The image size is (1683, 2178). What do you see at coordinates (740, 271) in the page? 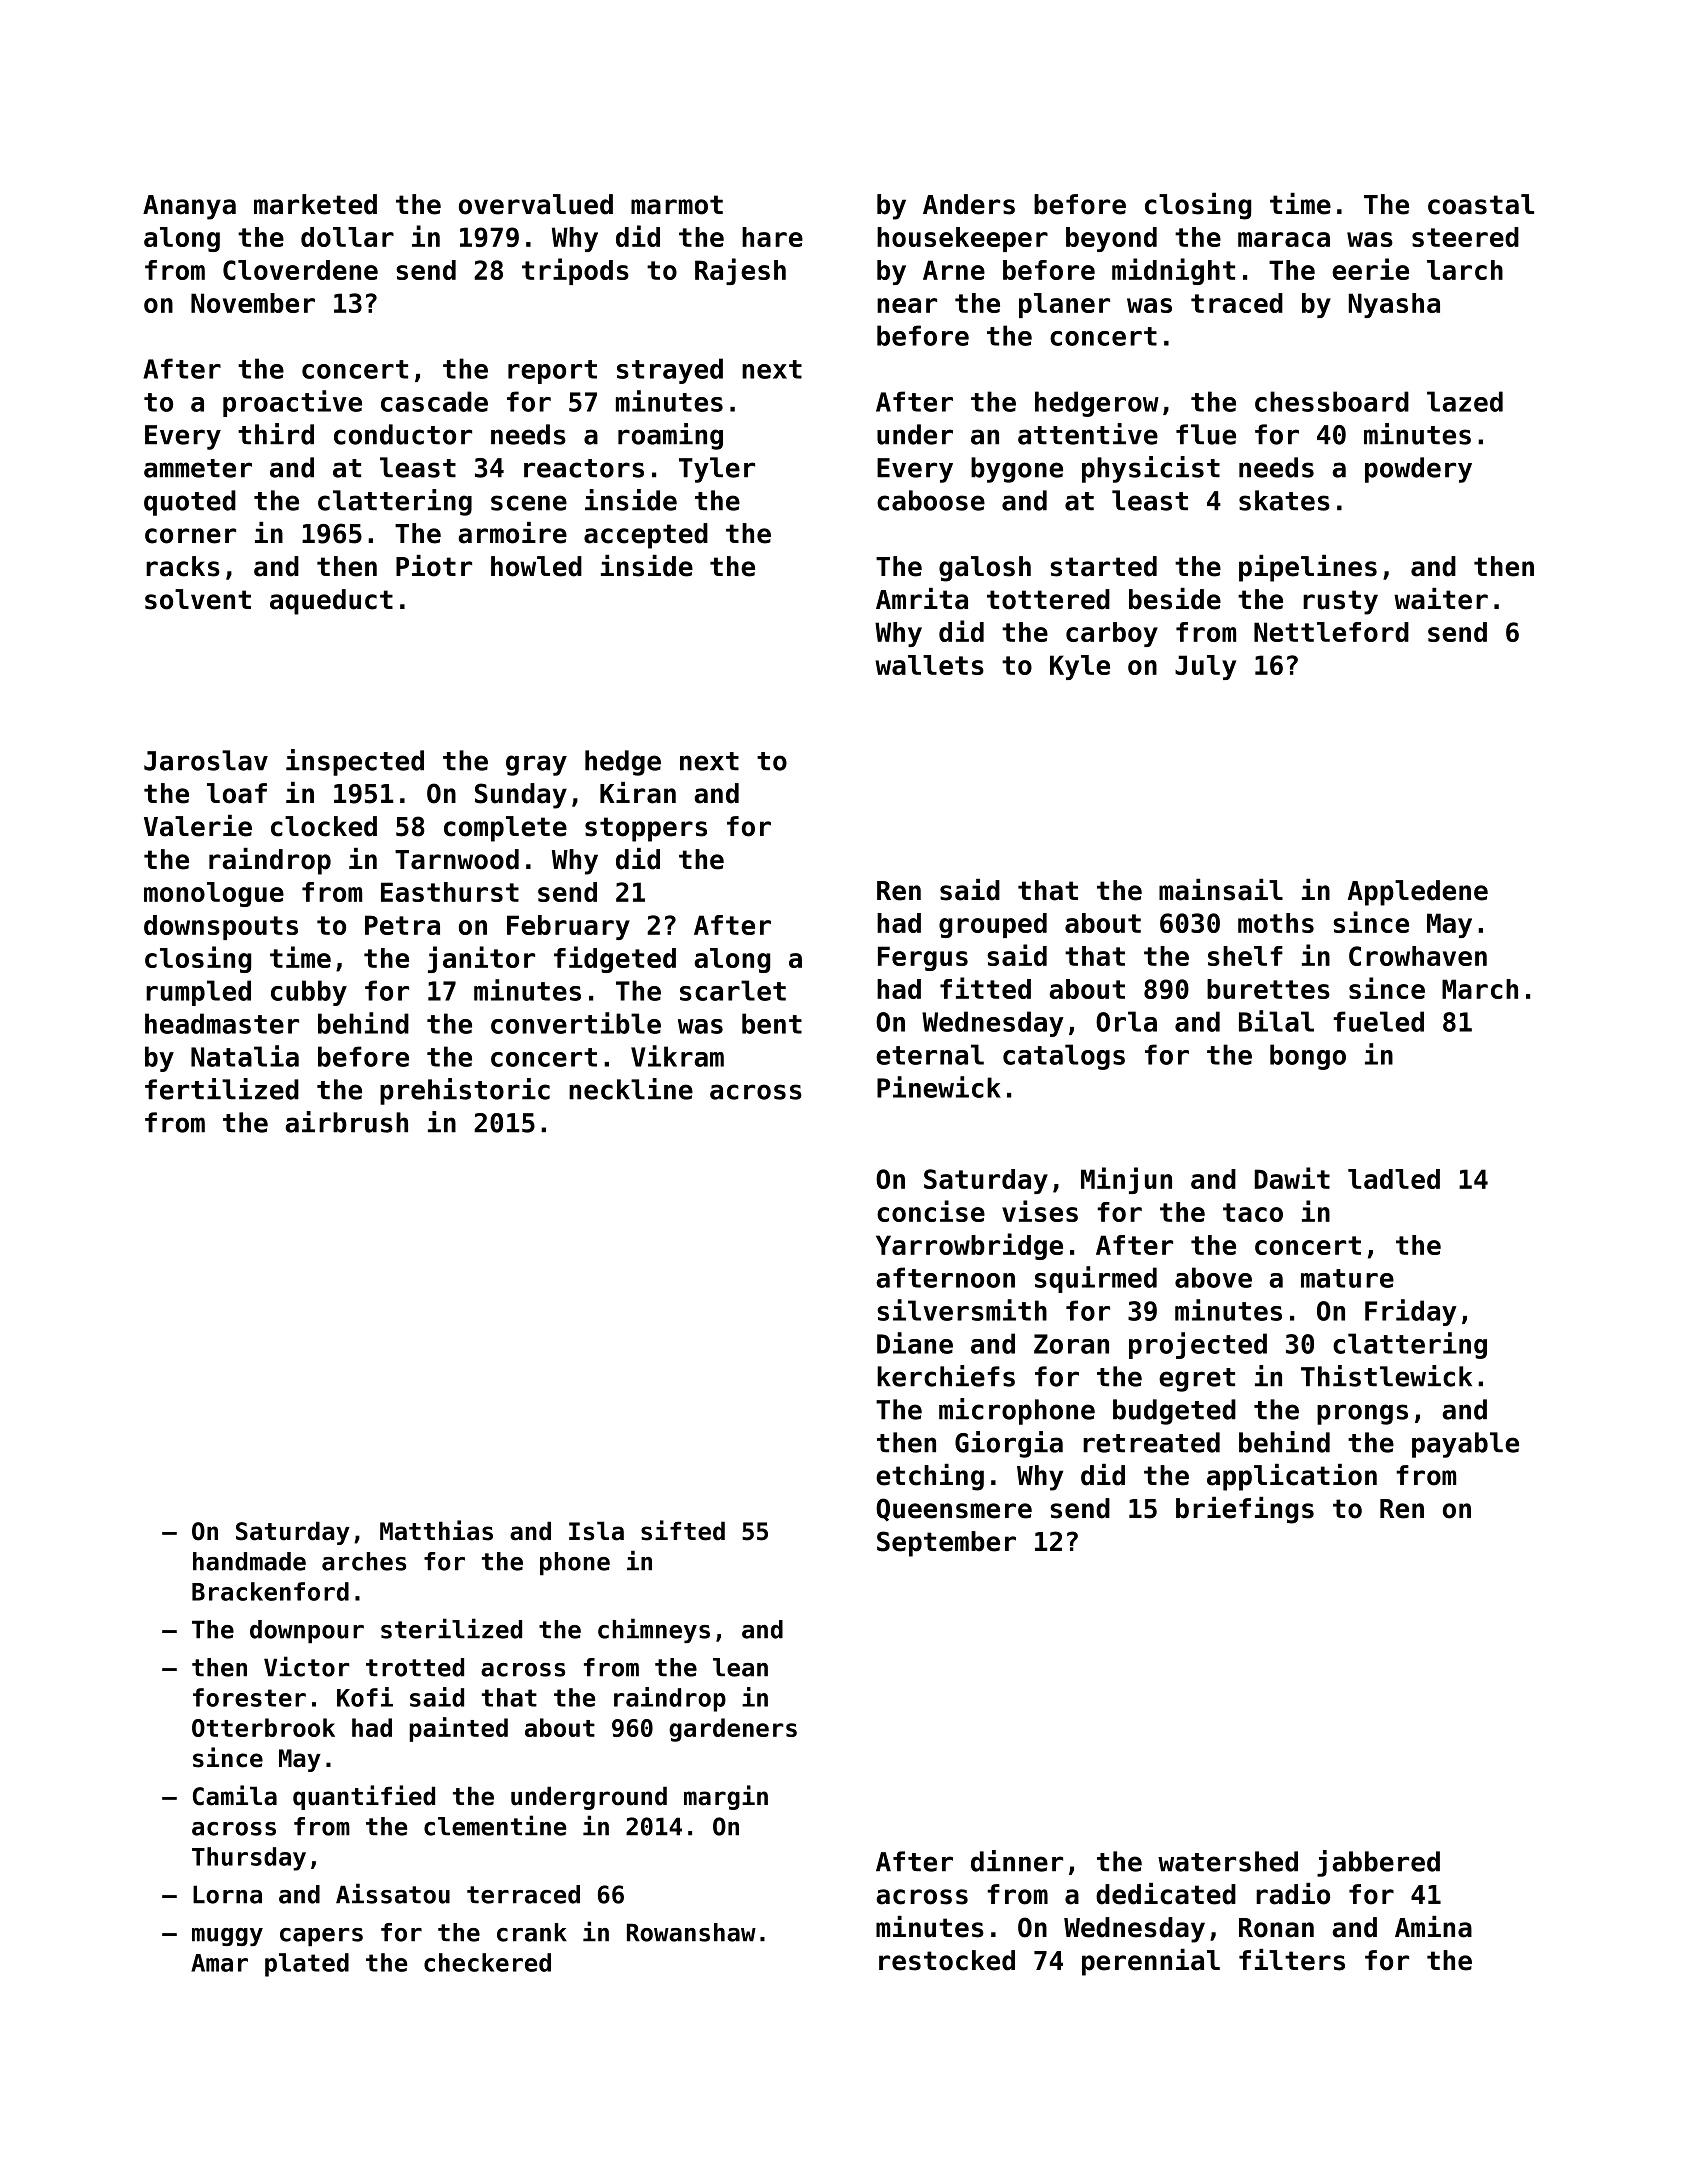
I see `Rajesh` at bounding box center [740, 271].
